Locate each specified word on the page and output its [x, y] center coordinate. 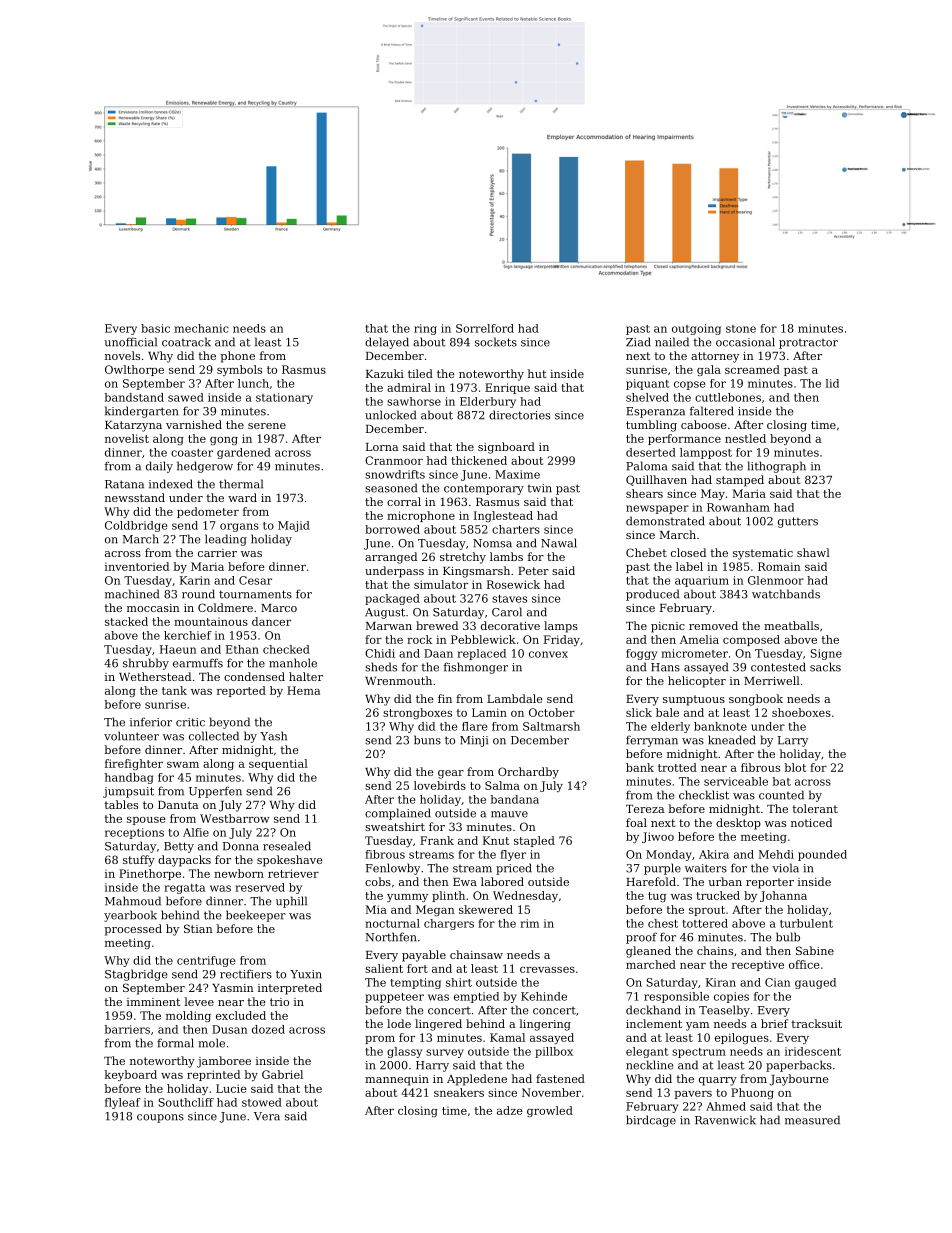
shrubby [146, 664]
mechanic [201, 328]
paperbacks [799, 1066]
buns [427, 740]
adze [510, 1110]
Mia [376, 909]
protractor [808, 344]
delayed [387, 343]
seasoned [391, 488]
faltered [712, 411]
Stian [198, 928]
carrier [217, 553]
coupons [160, 1118]
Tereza [645, 809]
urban [725, 881]
